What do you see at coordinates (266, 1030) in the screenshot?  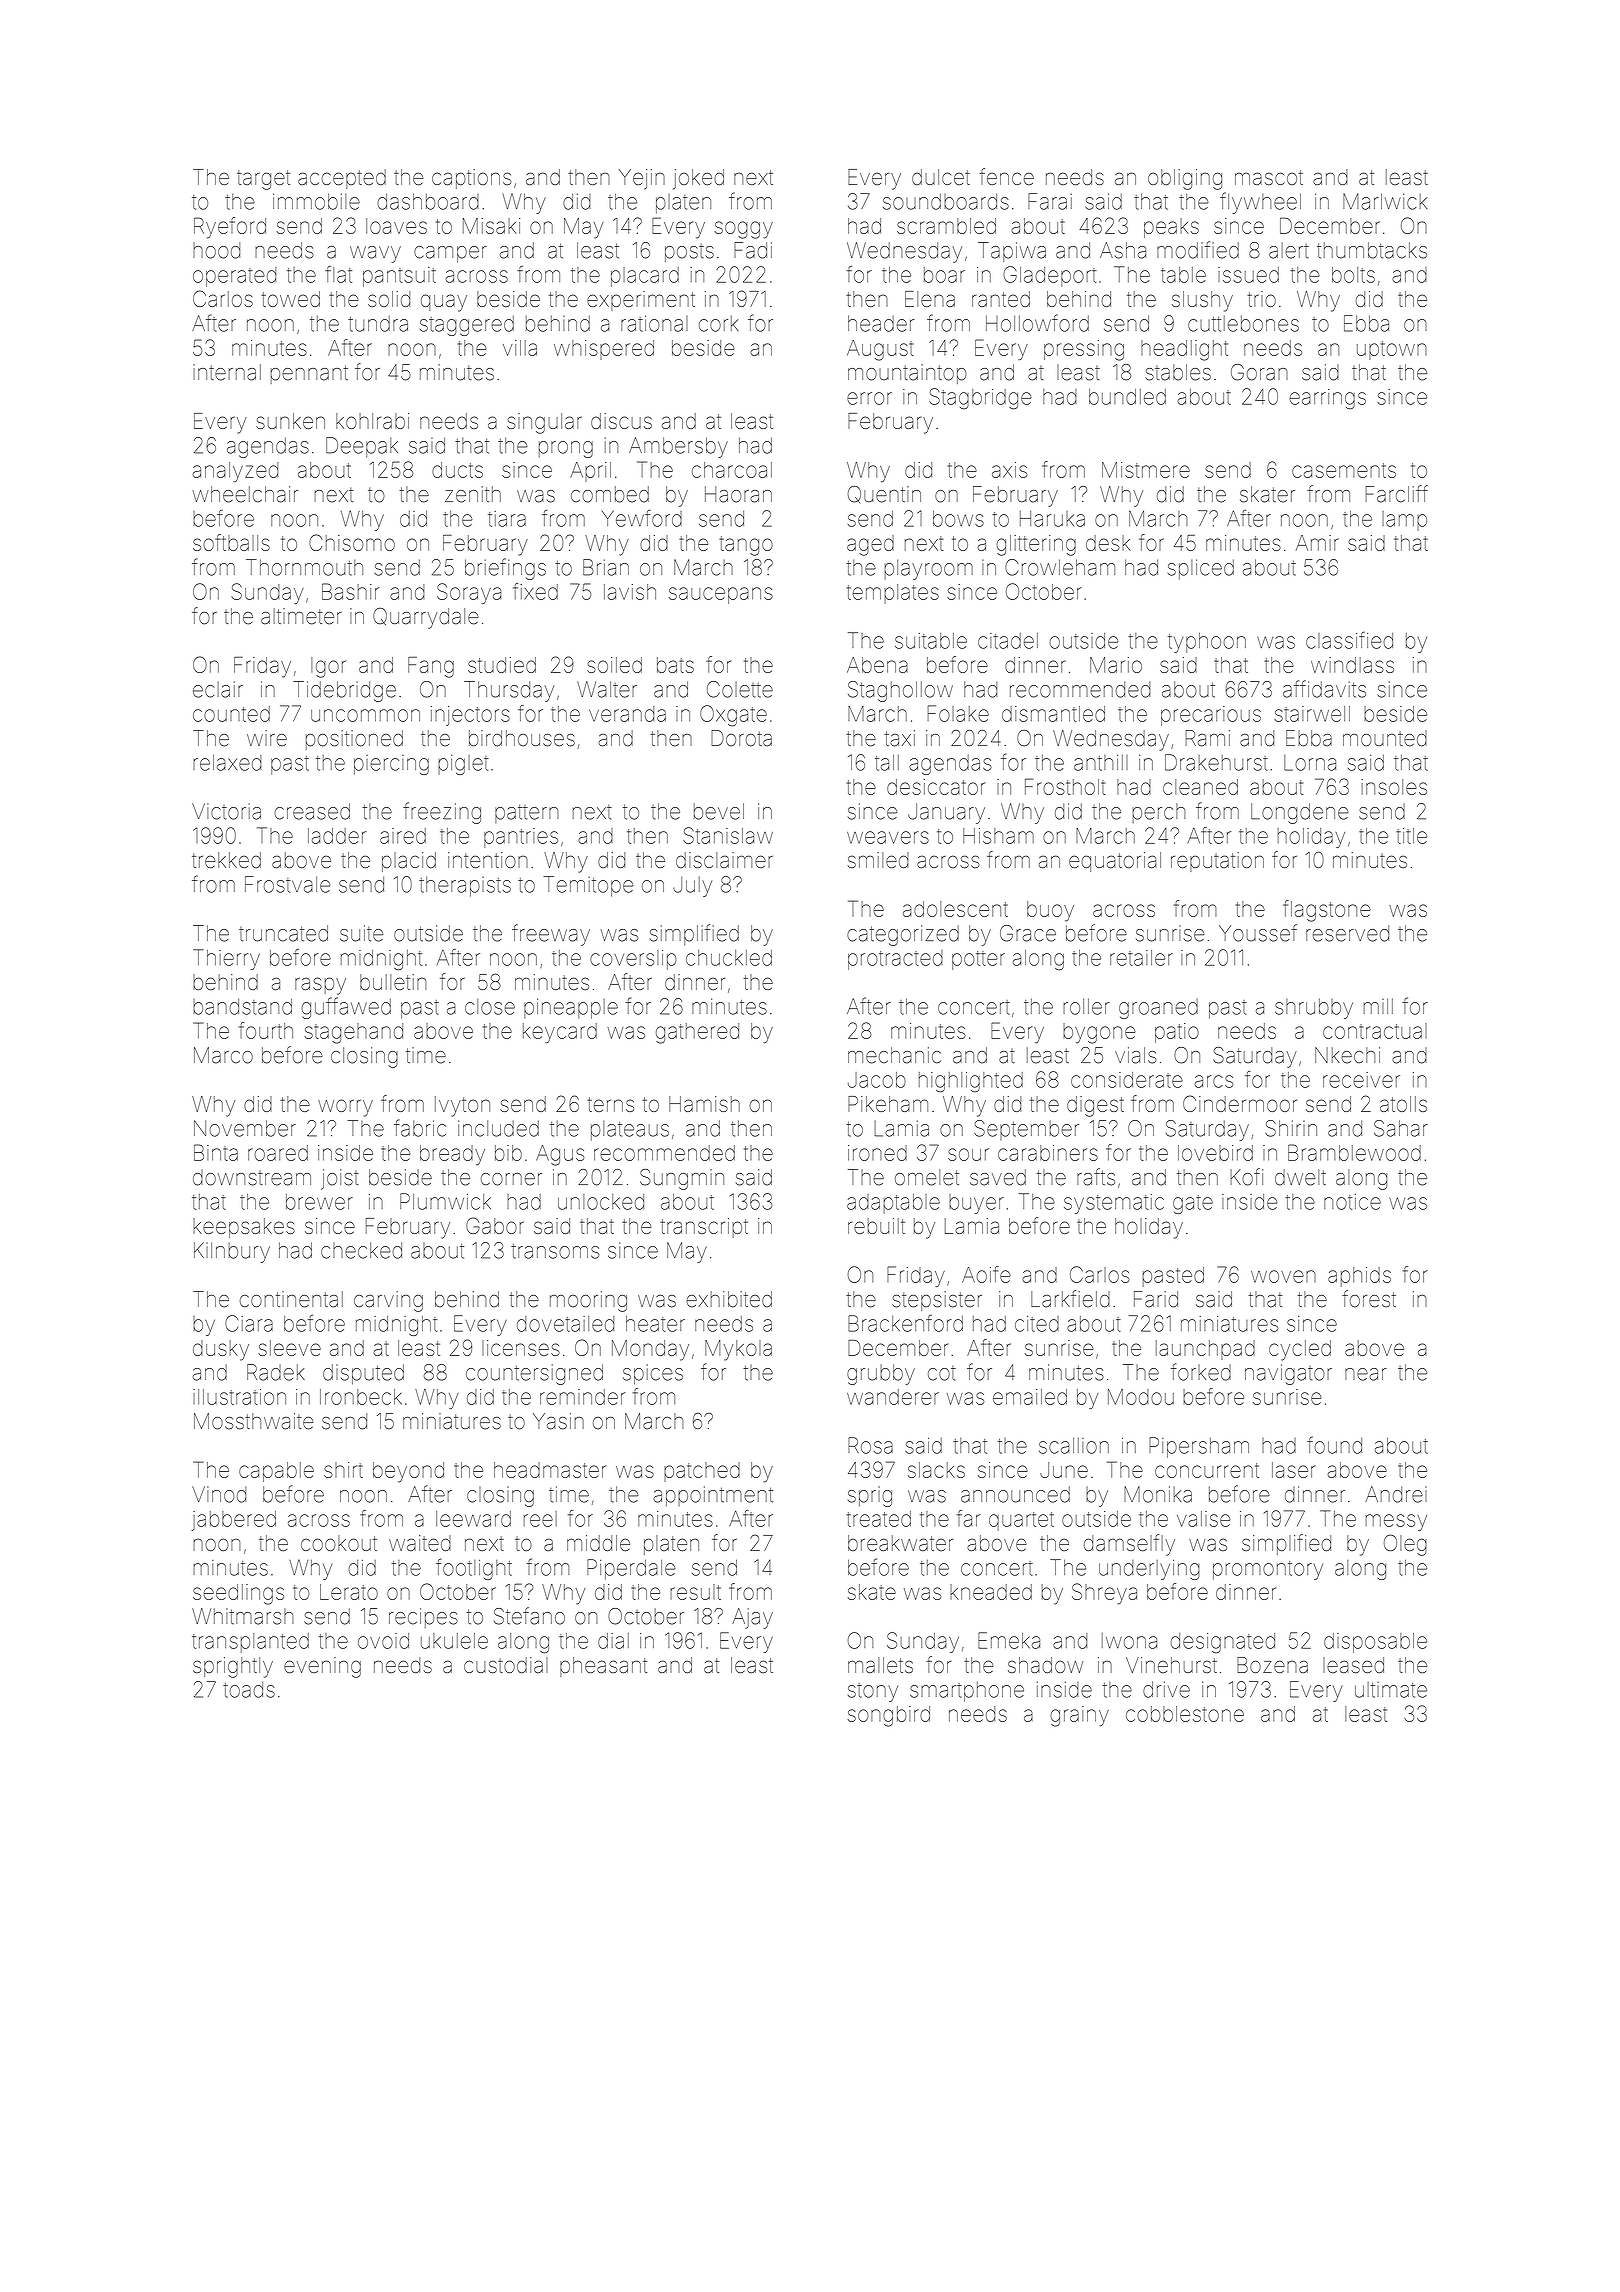 I see `fourth` at bounding box center [266, 1030].
